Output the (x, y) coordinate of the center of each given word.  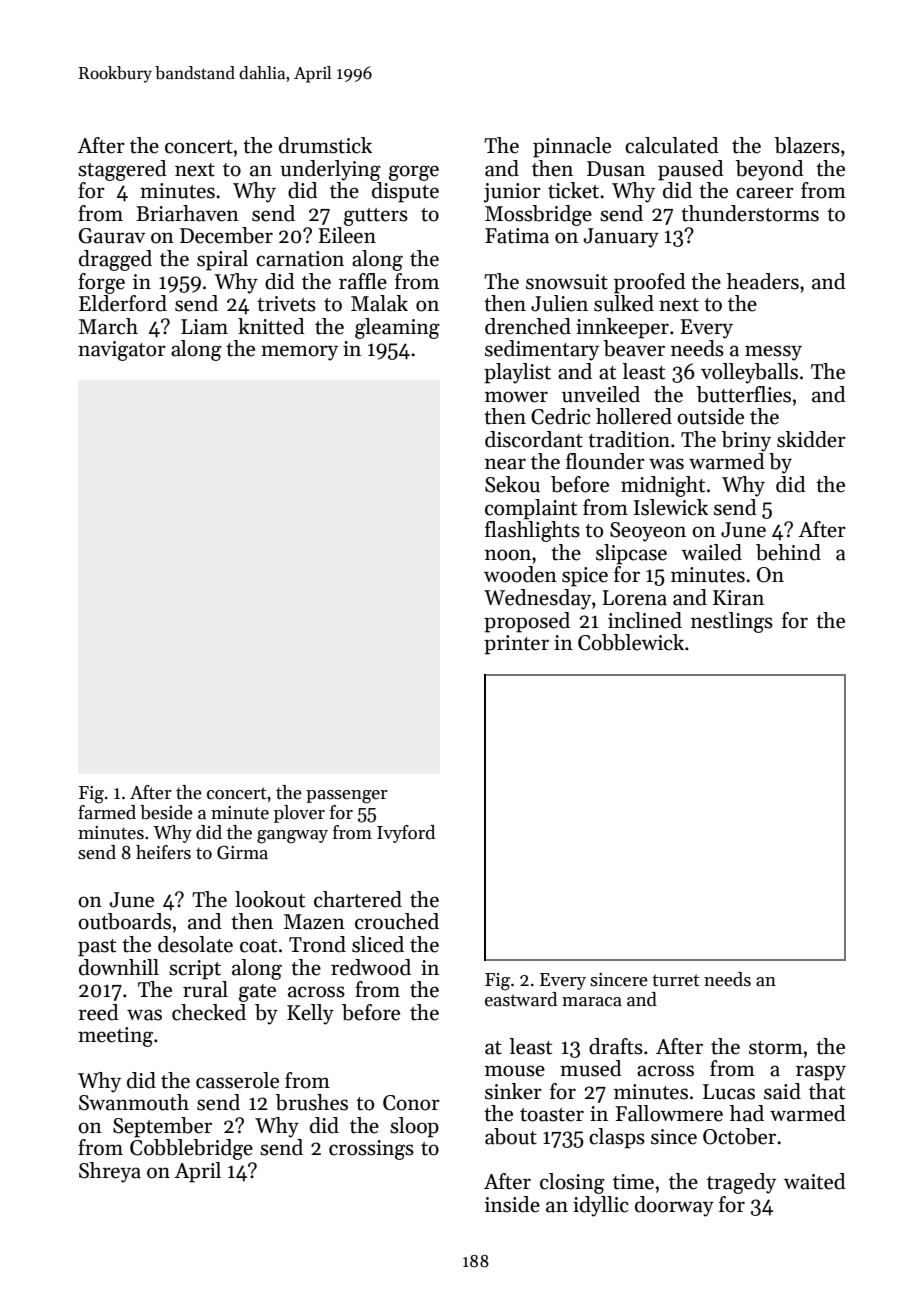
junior (512, 193)
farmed (107, 812)
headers (763, 281)
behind (788, 552)
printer (516, 645)
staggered (122, 170)
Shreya (110, 1172)
